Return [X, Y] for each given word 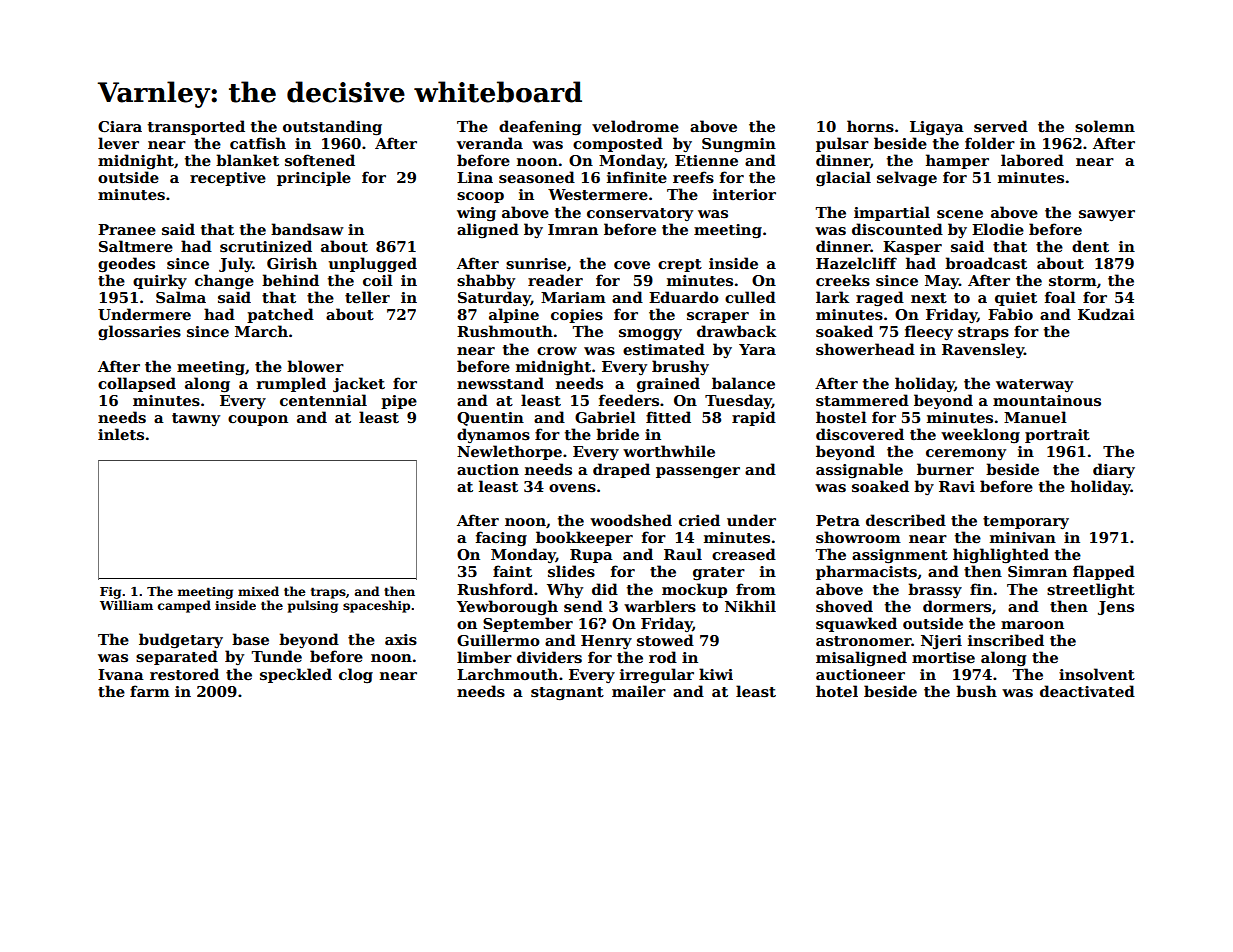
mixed [258, 591]
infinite [637, 177]
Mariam [573, 297]
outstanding [332, 127]
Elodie [998, 229]
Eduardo [684, 297]
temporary [1026, 522]
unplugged [373, 264]
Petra [838, 520]
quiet [1016, 299]
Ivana [121, 674]
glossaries [139, 332]
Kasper [912, 248]
